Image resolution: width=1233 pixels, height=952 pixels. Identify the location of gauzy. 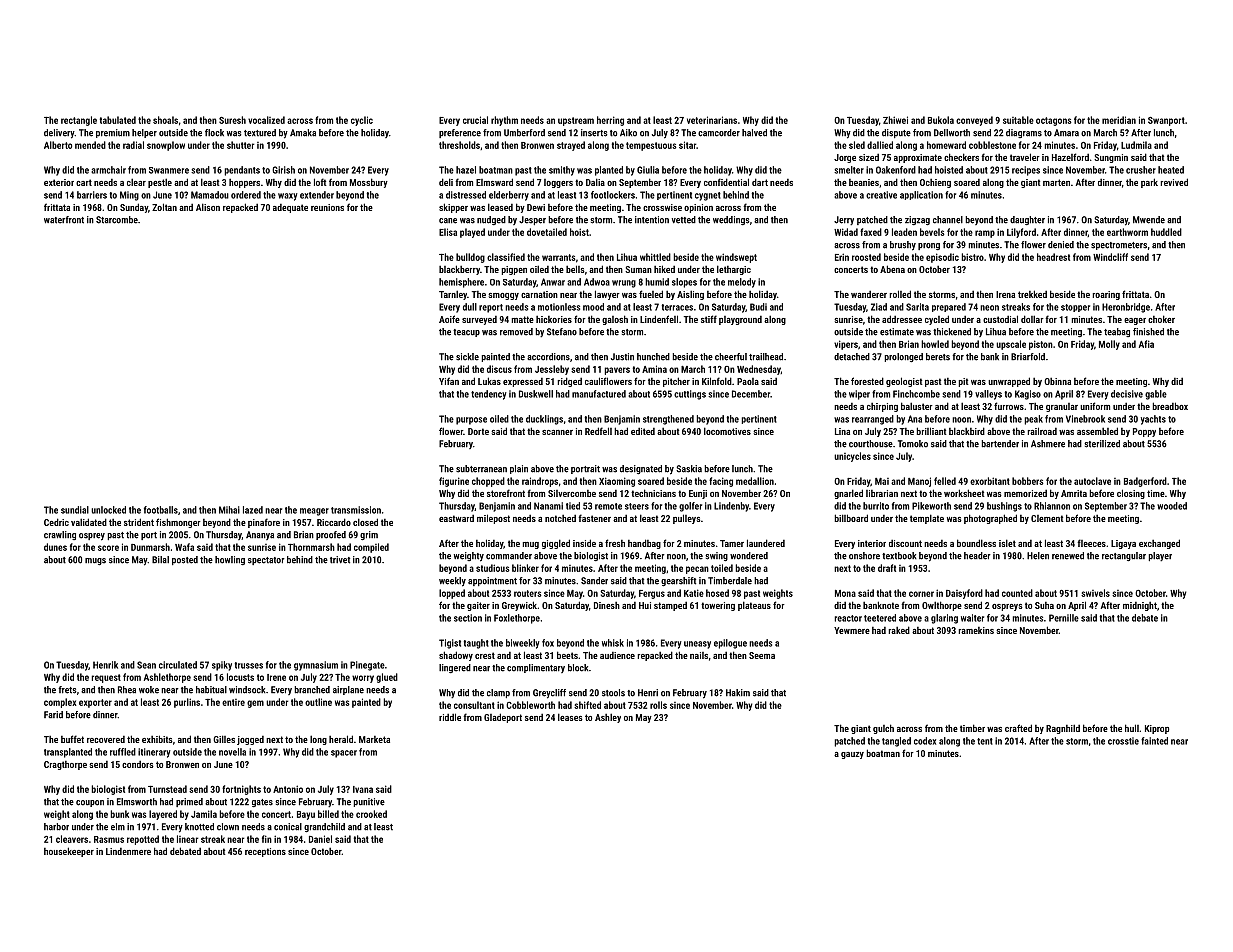
(852, 755).
